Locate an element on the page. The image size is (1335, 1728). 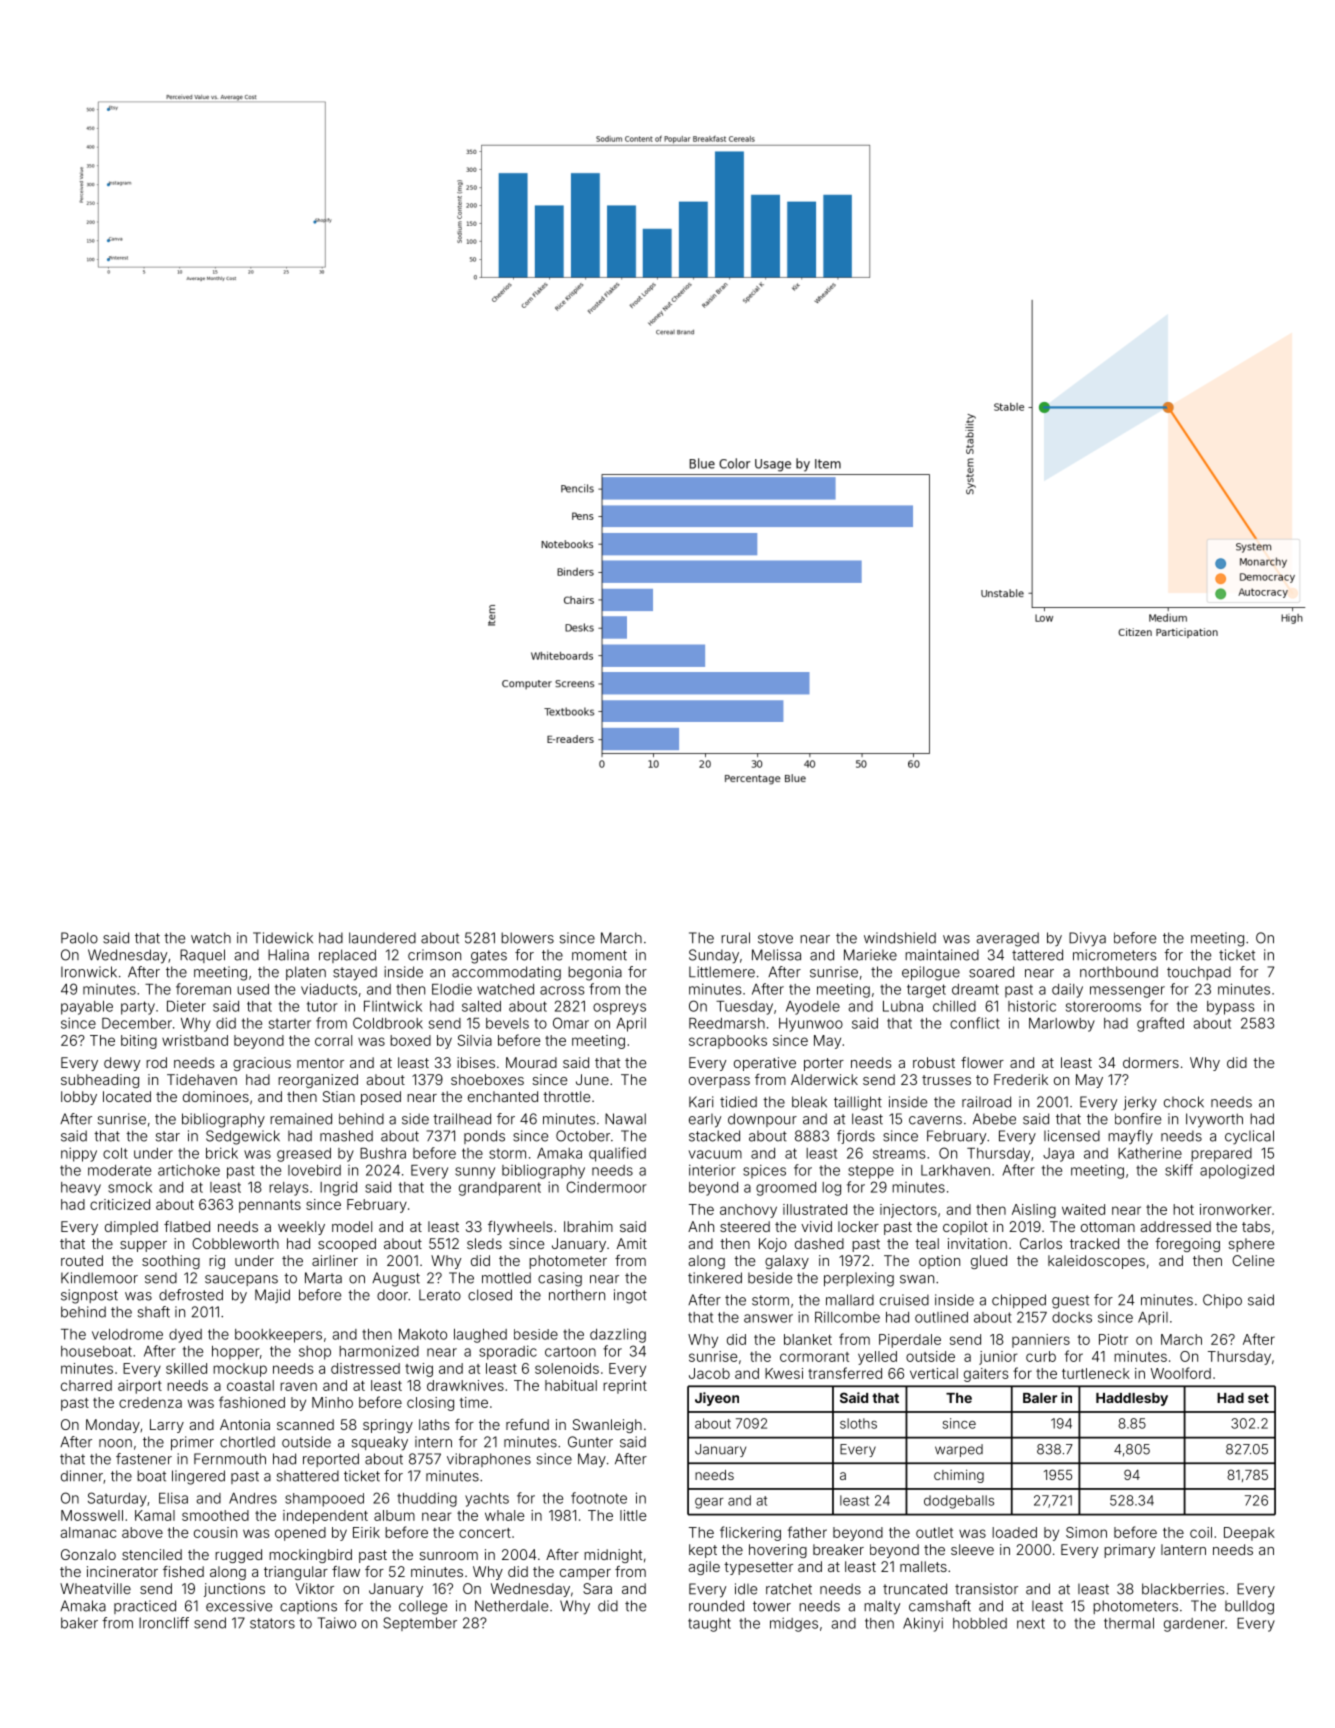
Kwesi is located at coordinates (784, 1373).
